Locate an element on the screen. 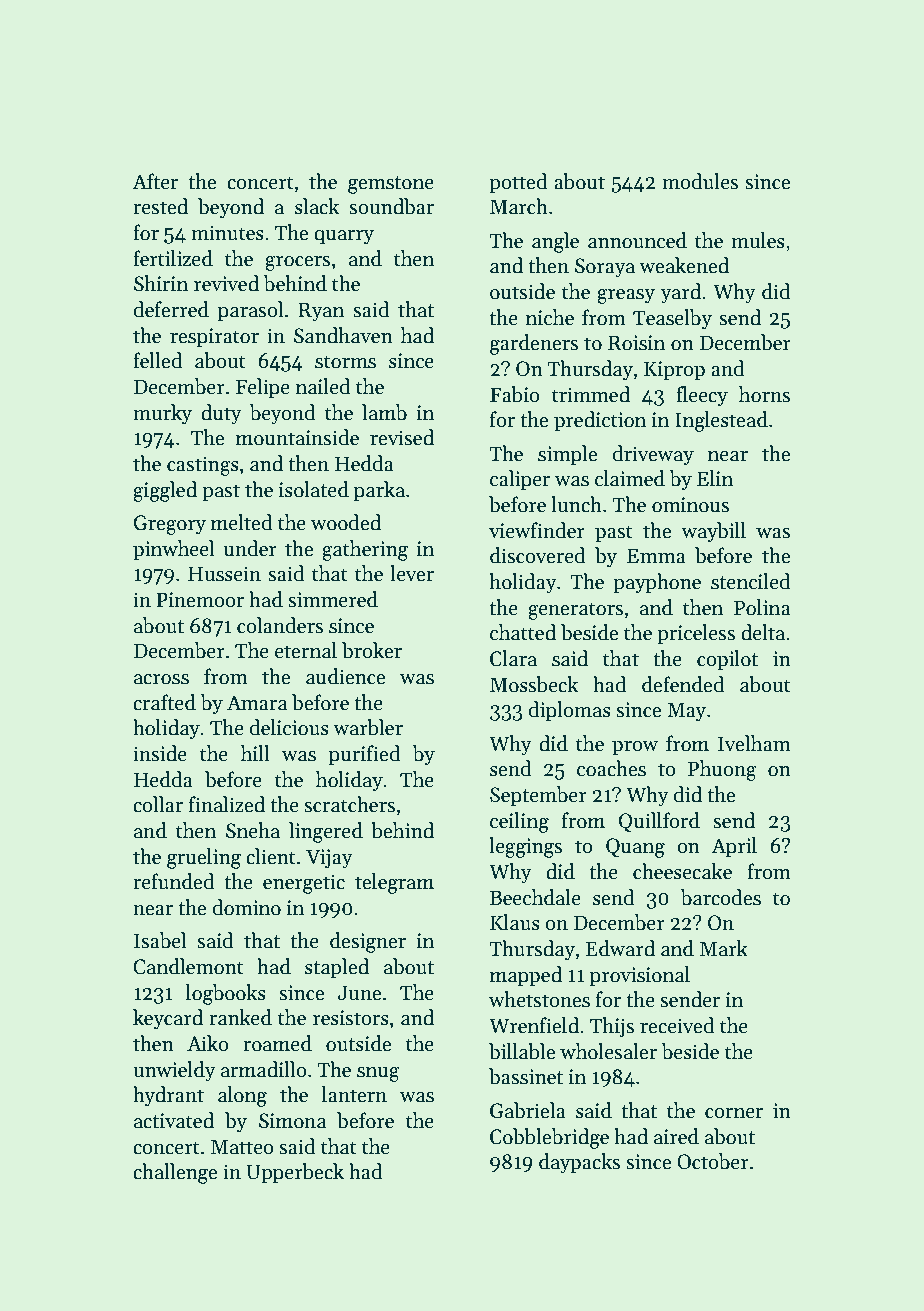  barcodes is located at coordinates (721, 897).
